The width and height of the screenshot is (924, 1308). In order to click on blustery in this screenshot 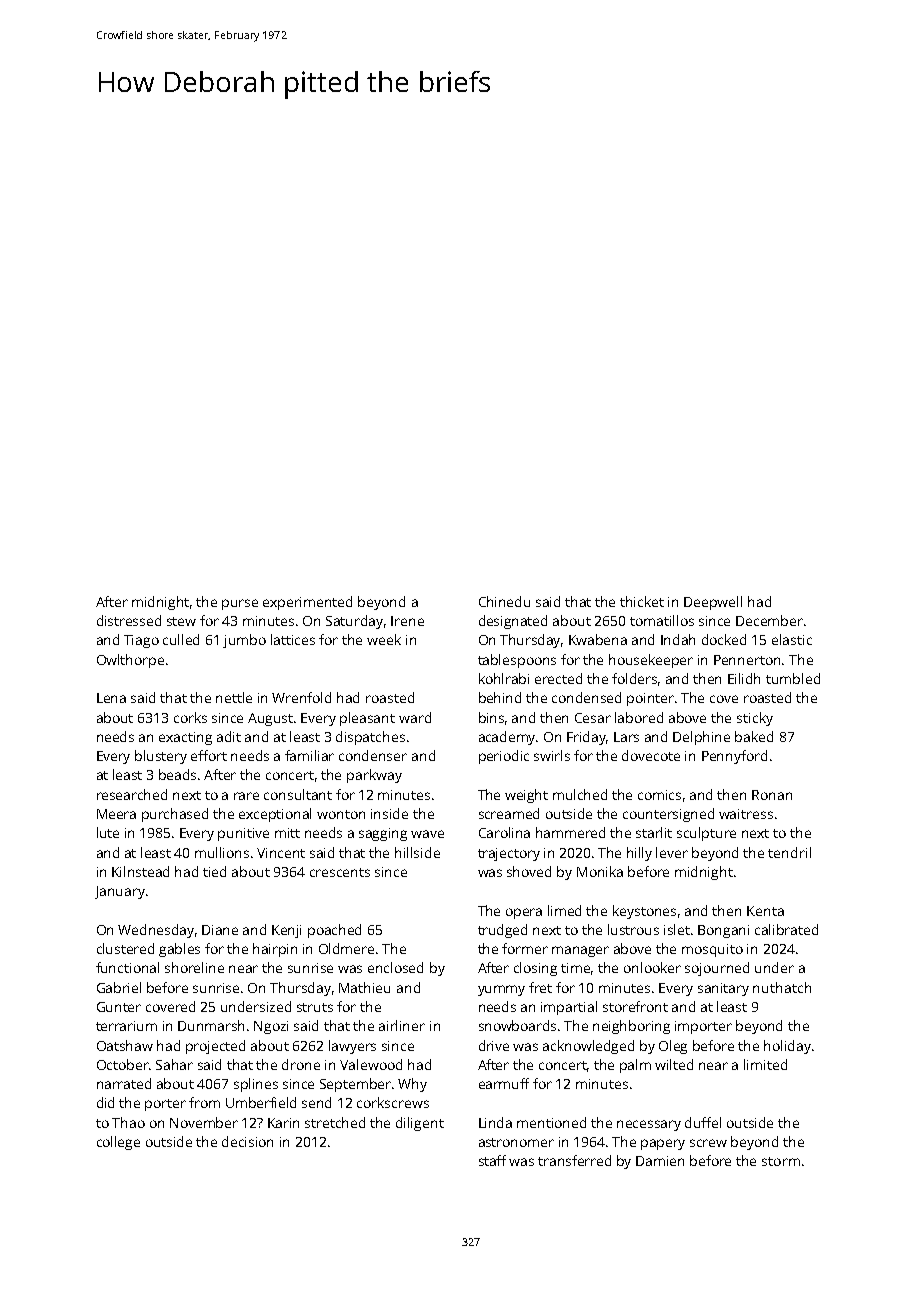, I will do `click(161, 757)`.
